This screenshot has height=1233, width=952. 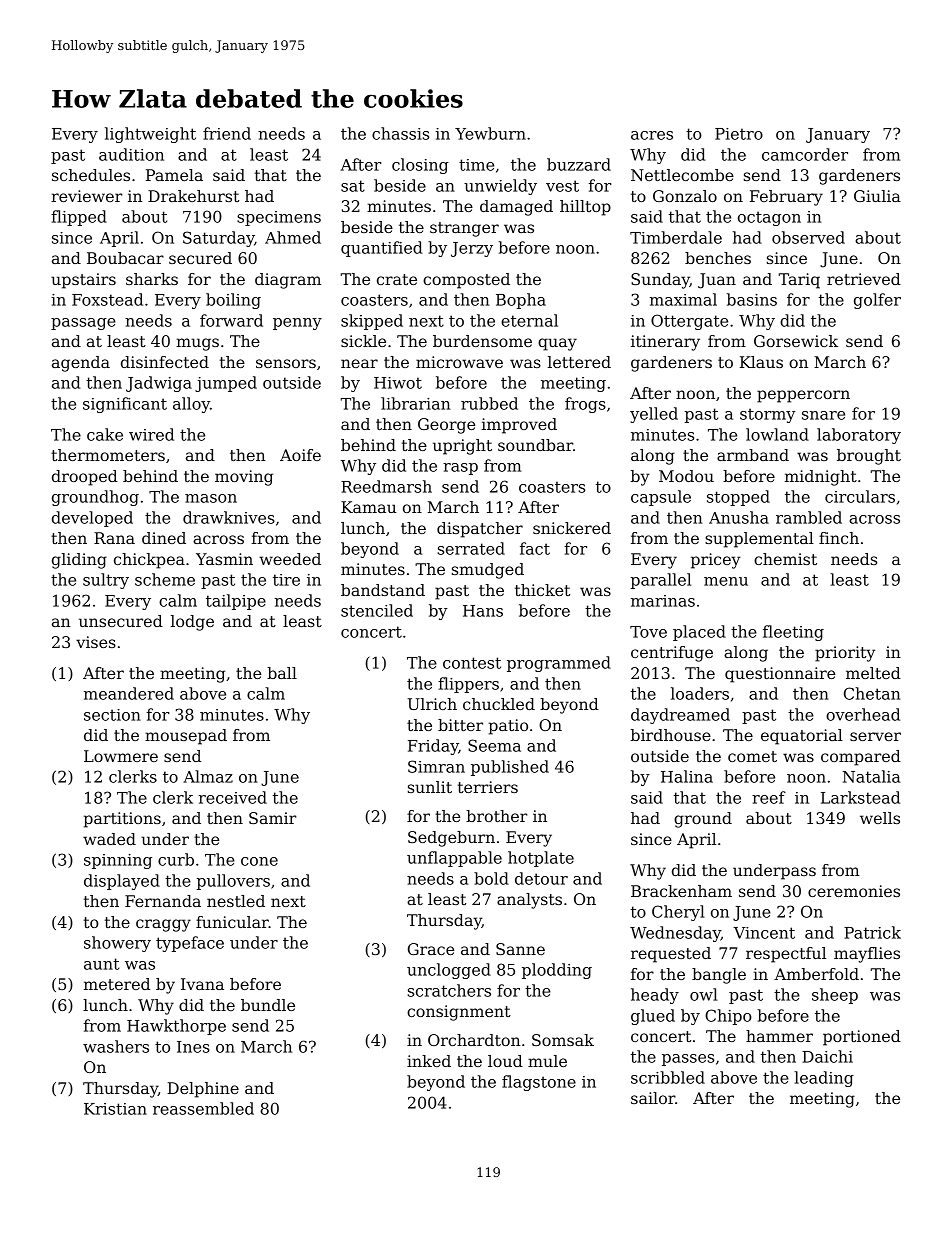 What do you see at coordinates (845, 654) in the screenshot?
I see `priority` at bounding box center [845, 654].
